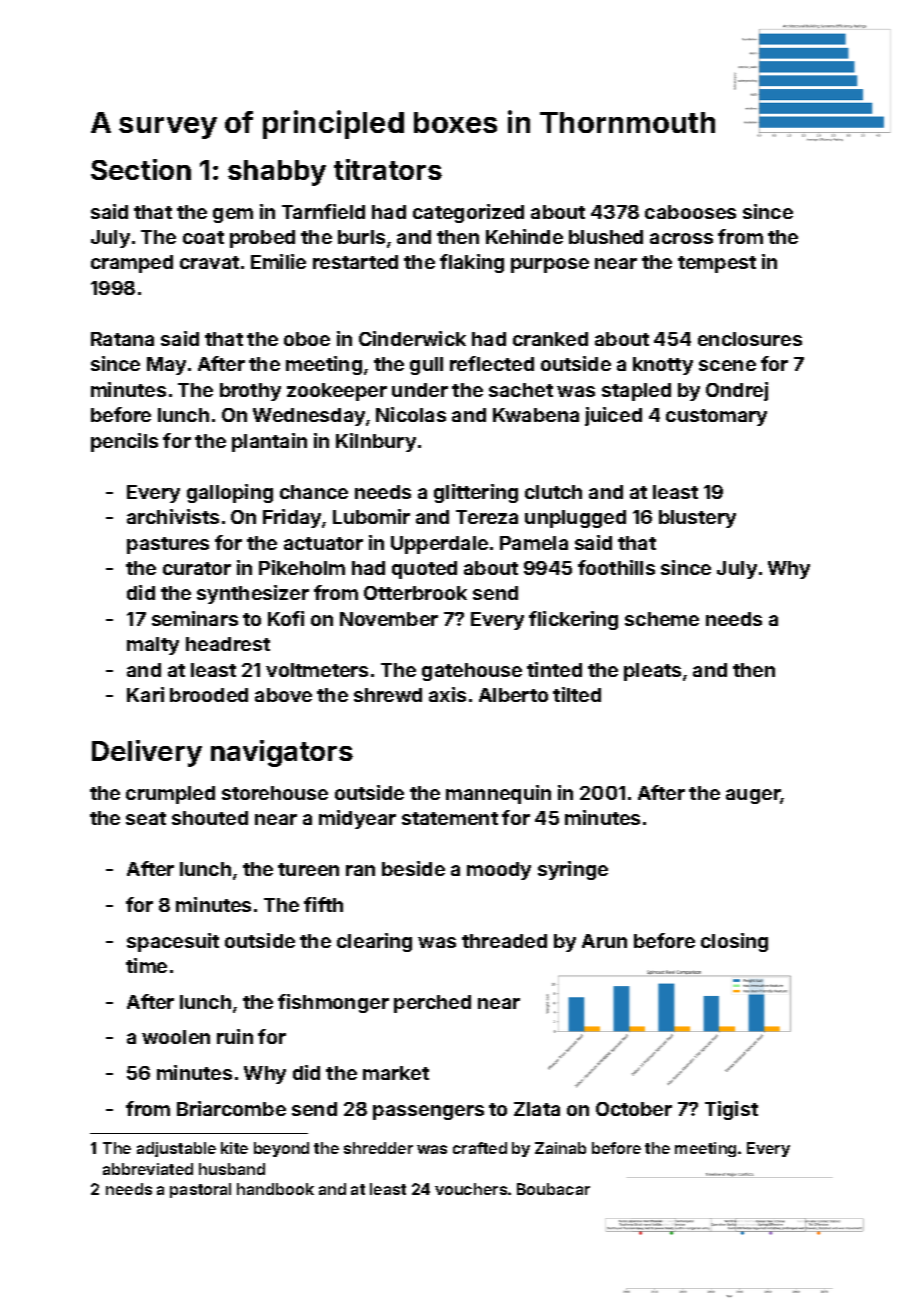 The width and height of the screenshot is (908, 1316). What do you see at coordinates (499, 871) in the screenshot?
I see `moody` at bounding box center [499, 871].
